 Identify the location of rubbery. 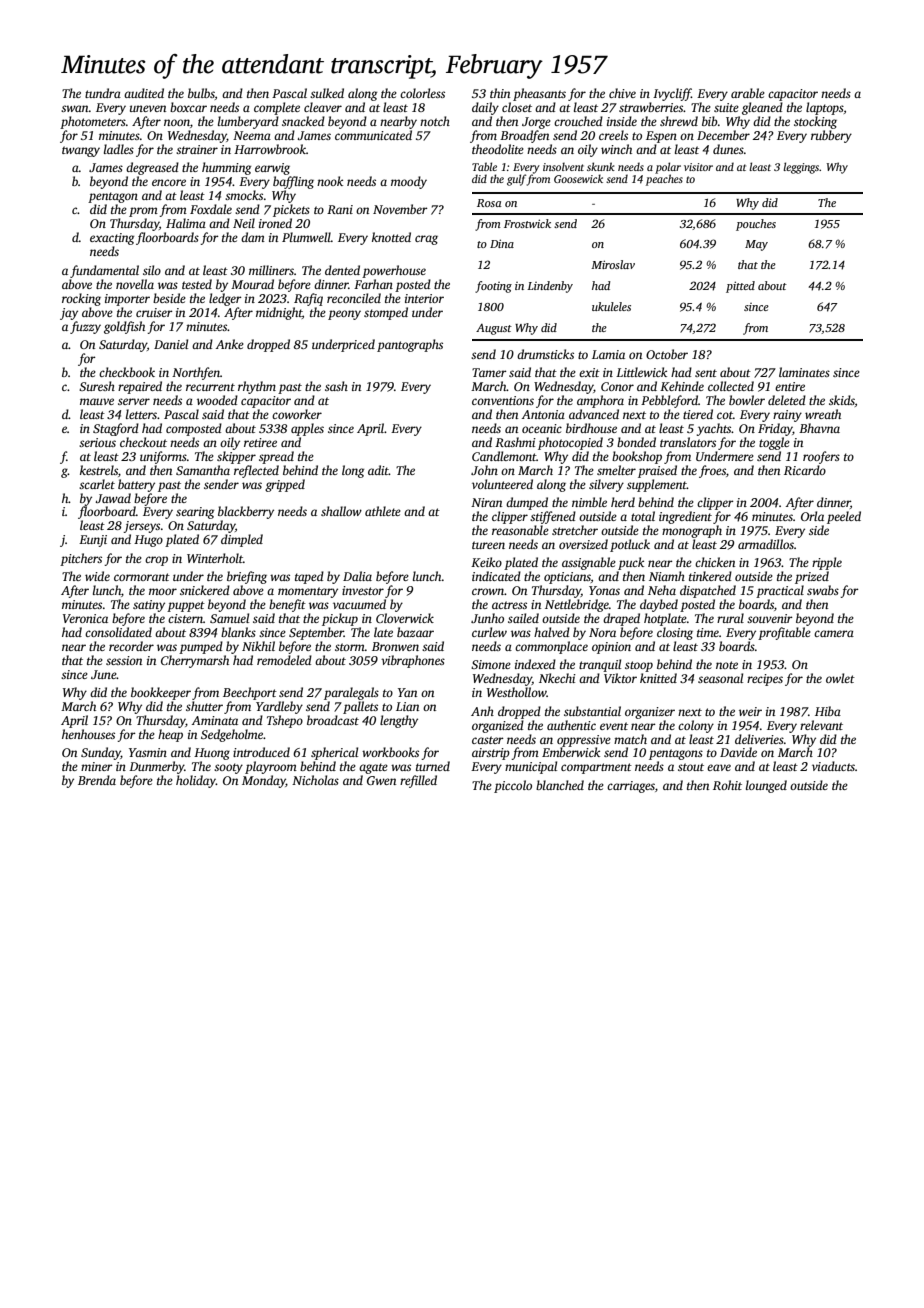
(831, 136).
